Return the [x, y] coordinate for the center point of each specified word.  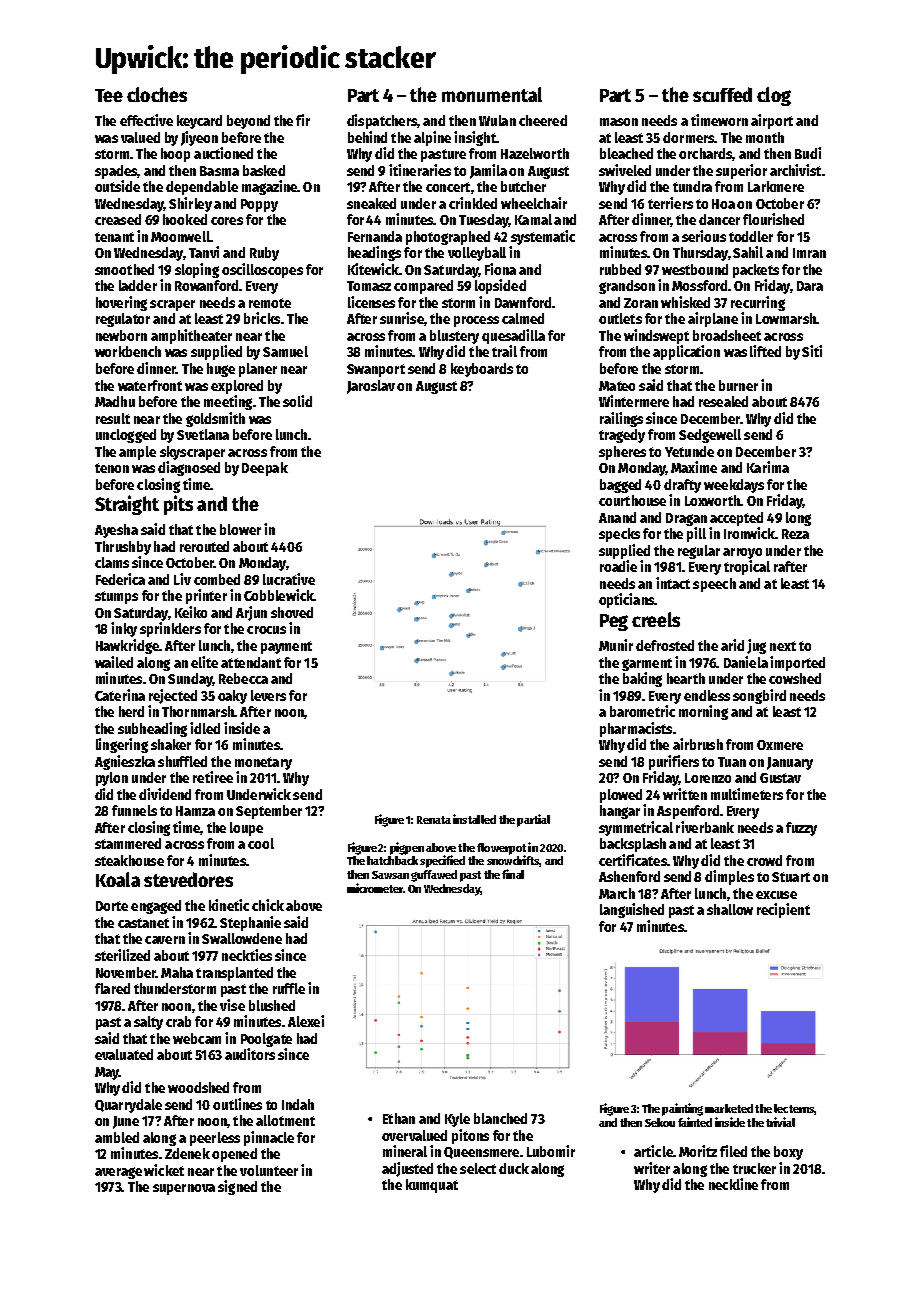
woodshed [198, 1087]
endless [707, 695]
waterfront [150, 385]
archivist [795, 170]
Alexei [306, 1021]
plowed [621, 796]
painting [682, 1109]
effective [146, 120]
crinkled [473, 203]
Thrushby [123, 548]
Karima [768, 467]
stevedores [188, 879]
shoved [292, 612]
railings [621, 419]
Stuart [791, 877]
